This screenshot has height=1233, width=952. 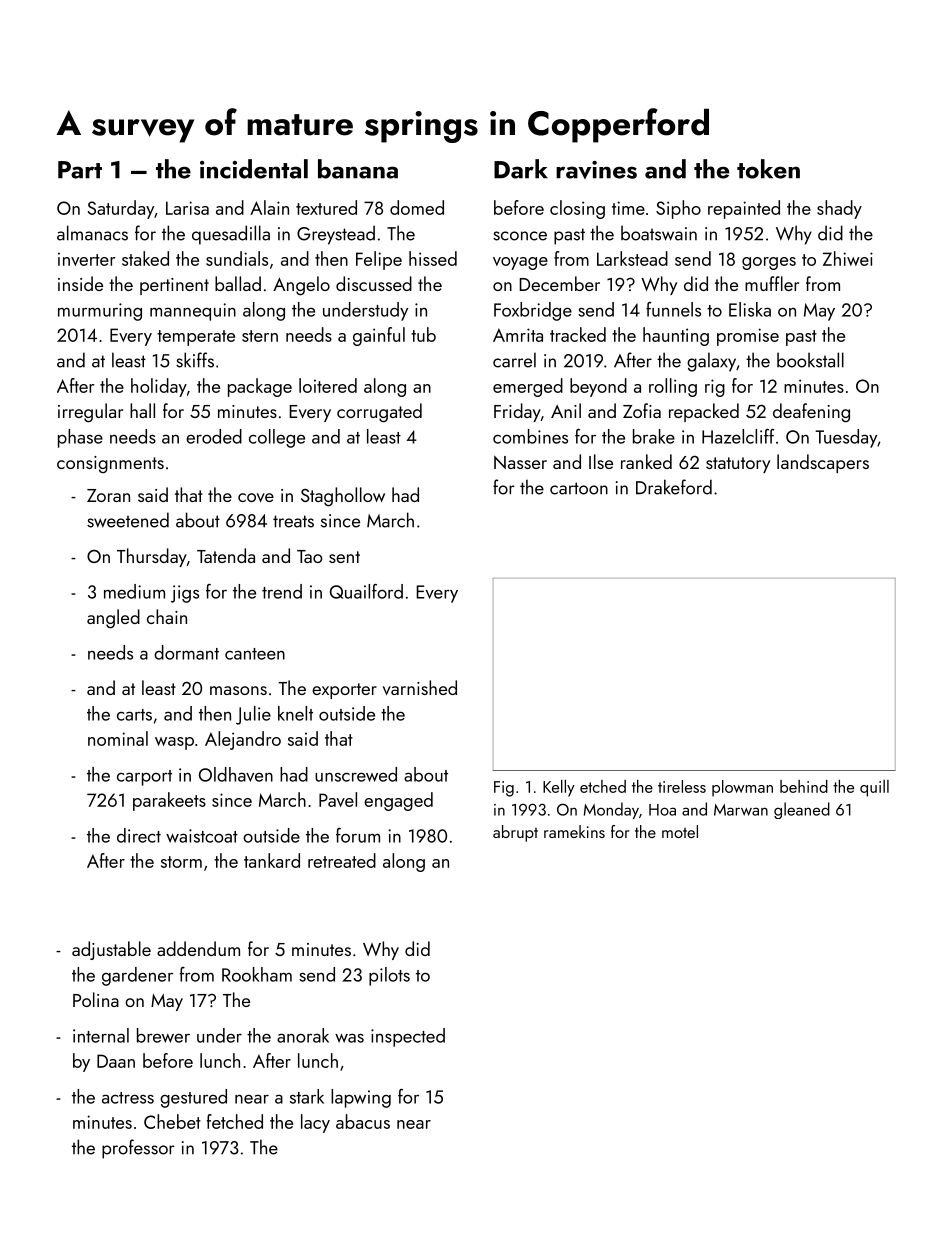 I want to click on Dark, so click(x=521, y=169).
